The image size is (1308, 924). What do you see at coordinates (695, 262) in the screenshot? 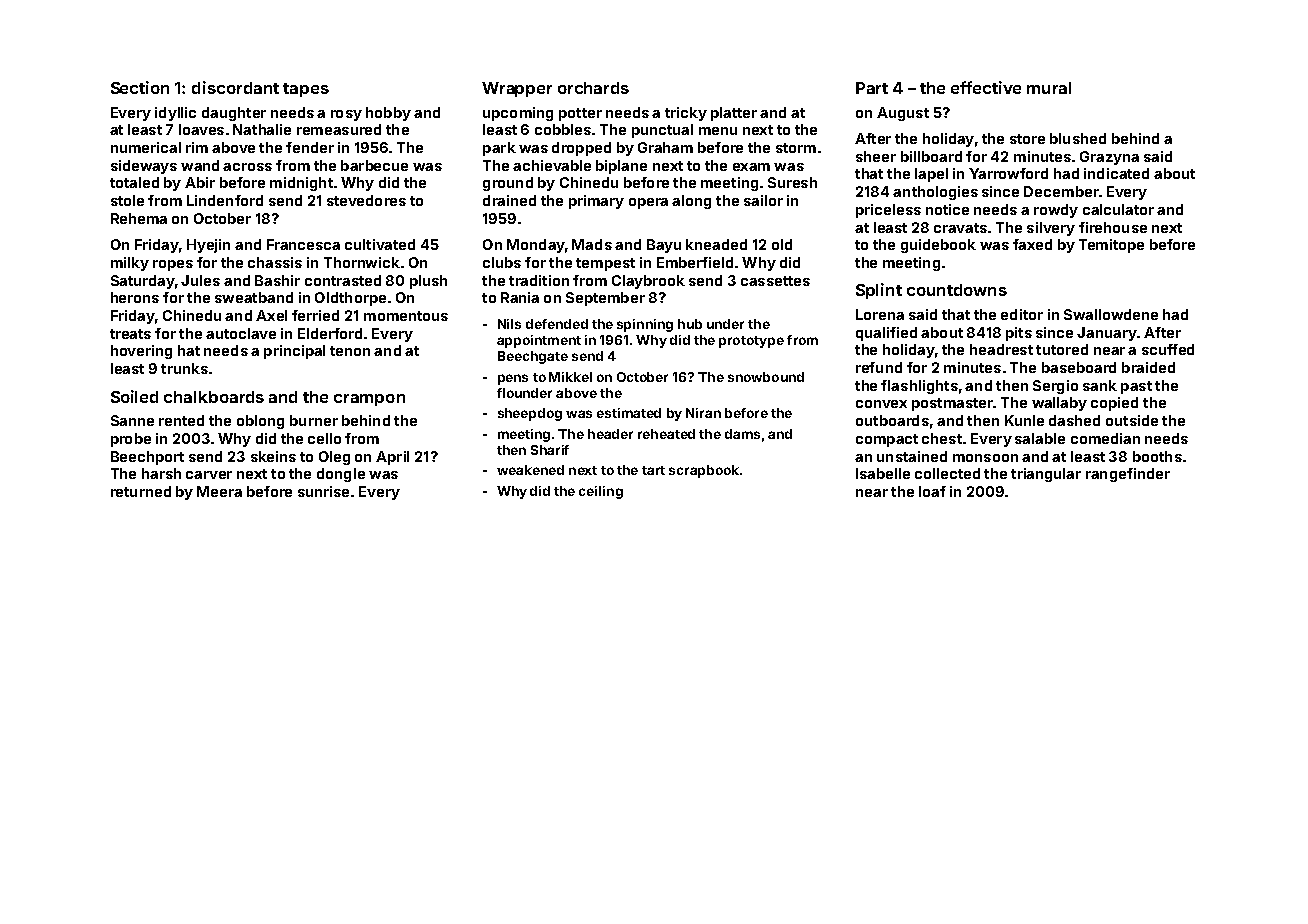
I see `Emberfield` at bounding box center [695, 262].
